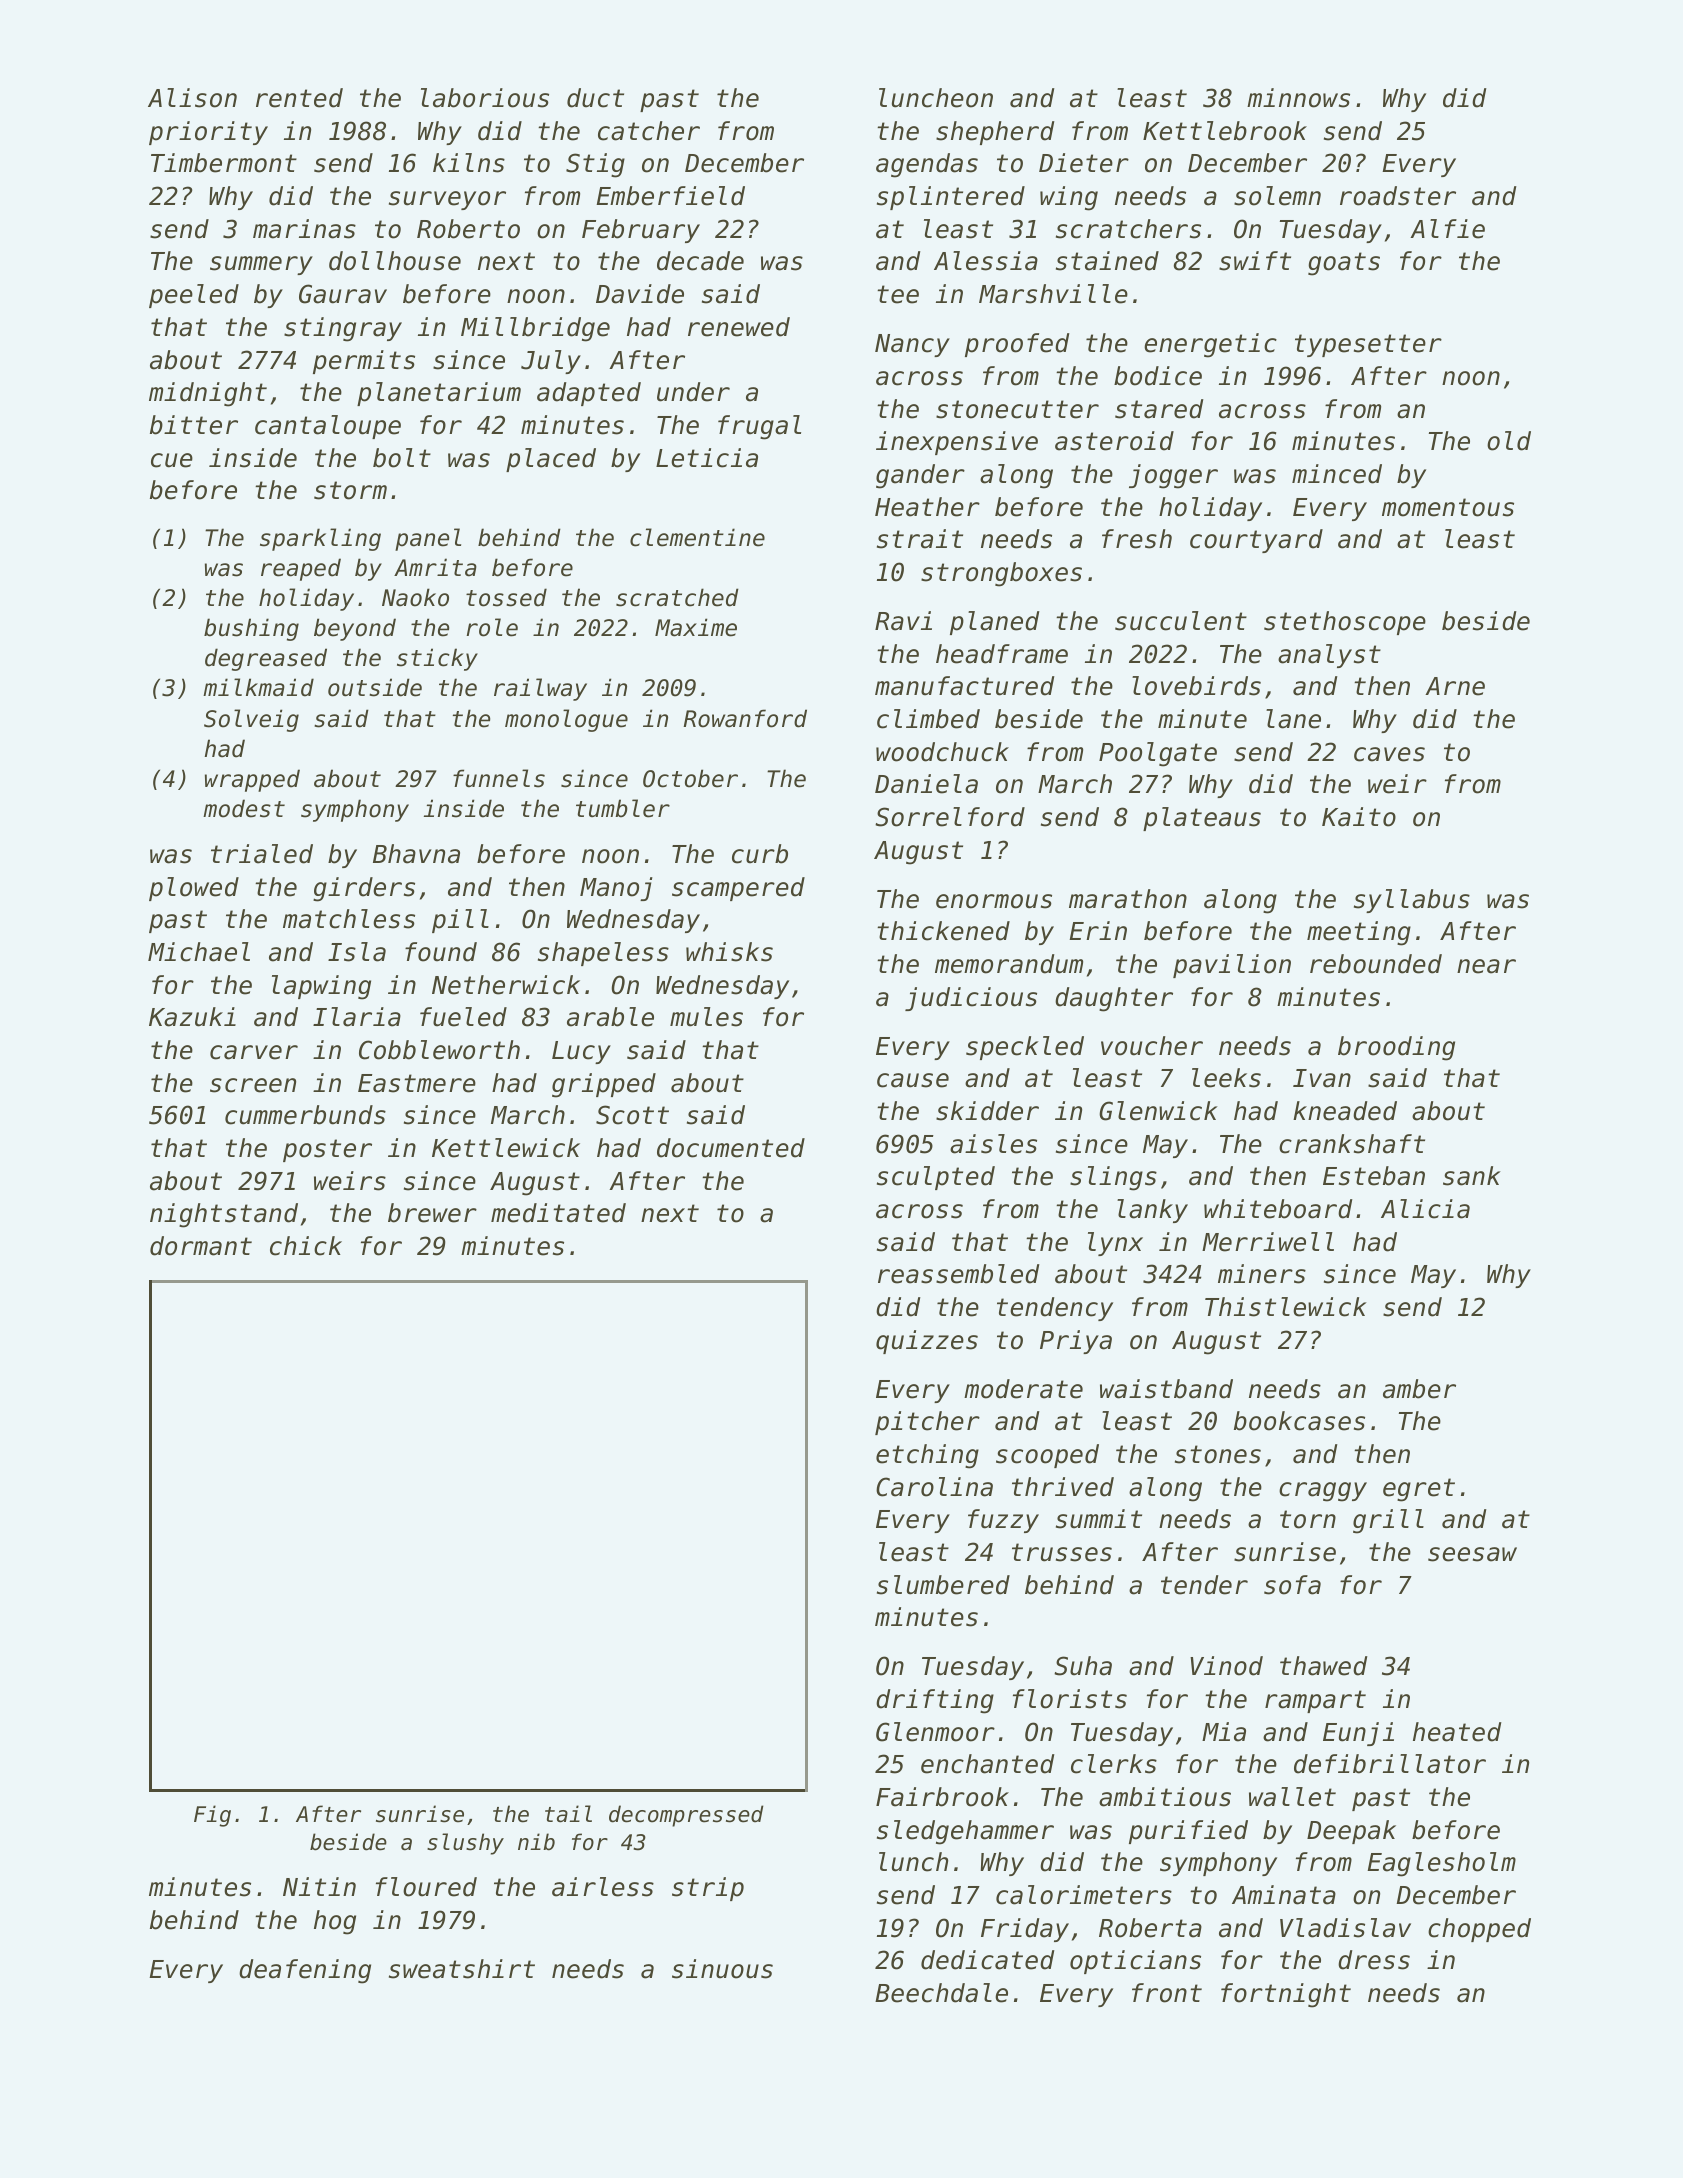  I want to click on cummerbunds, so click(305, 1115).
